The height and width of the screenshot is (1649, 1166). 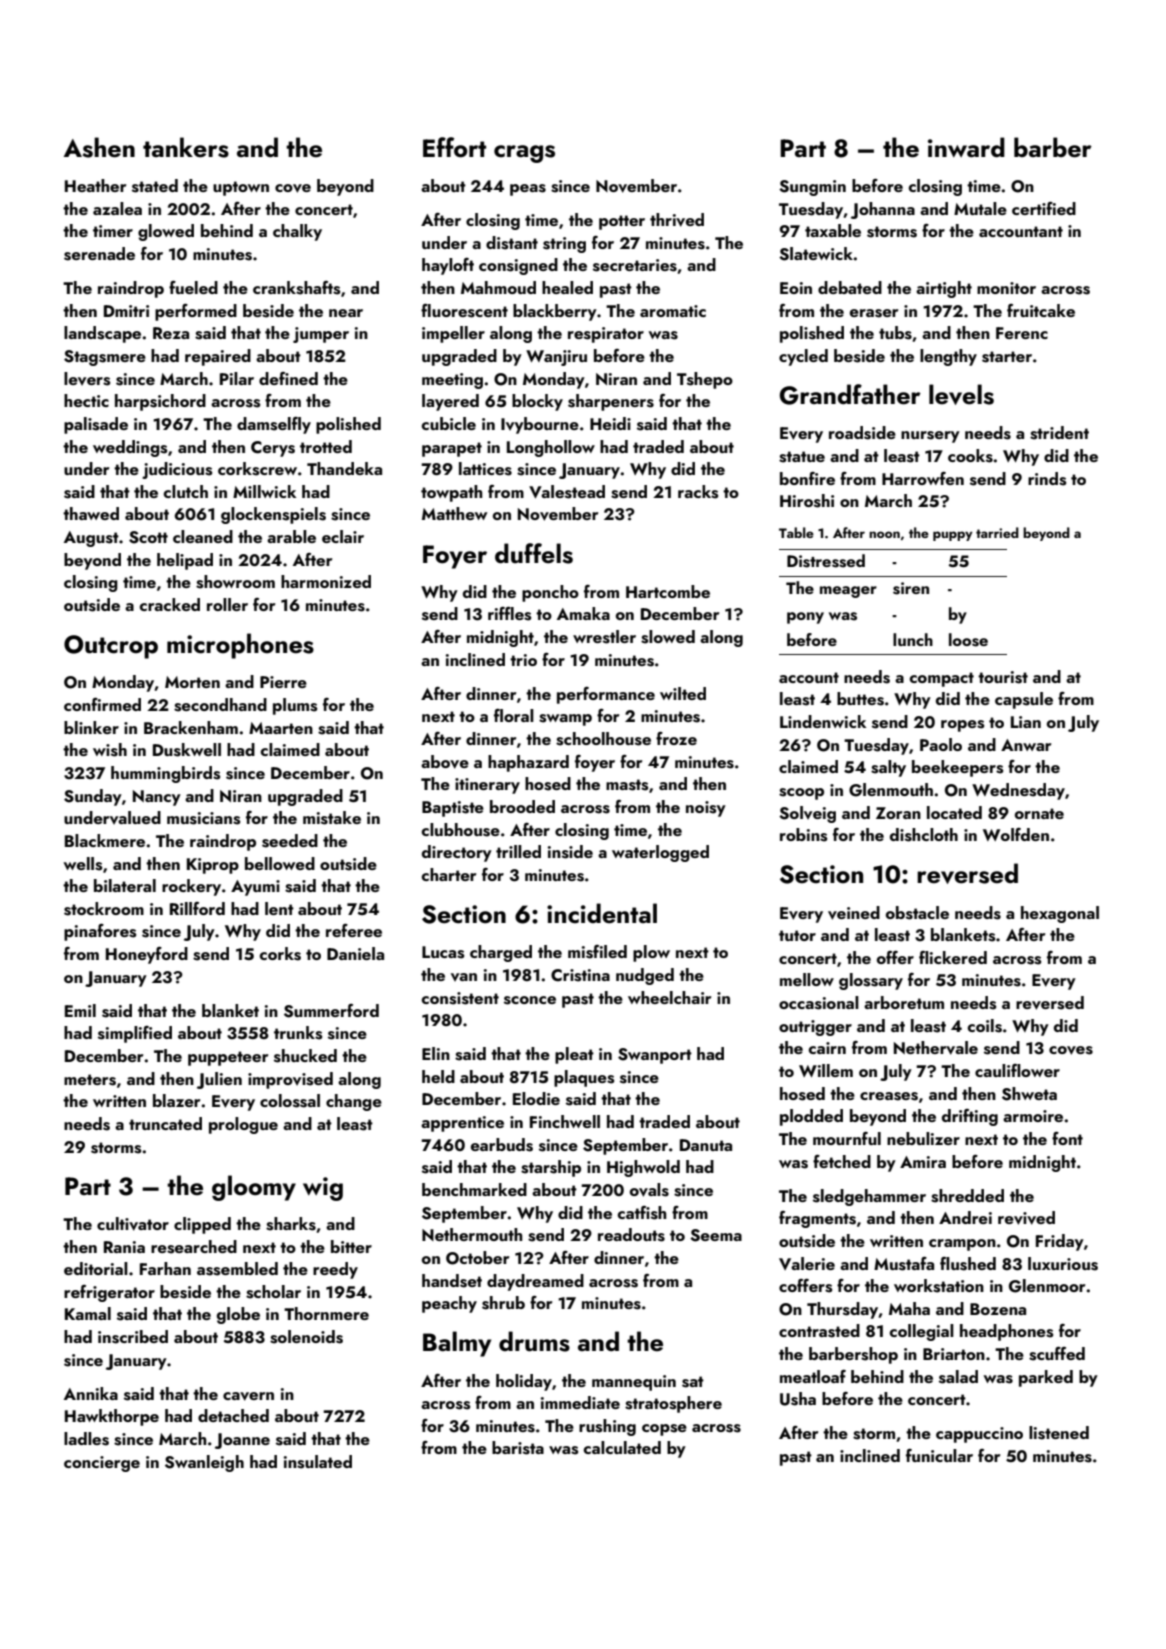 I want to click on impeller, so click(x=453, y=334).
